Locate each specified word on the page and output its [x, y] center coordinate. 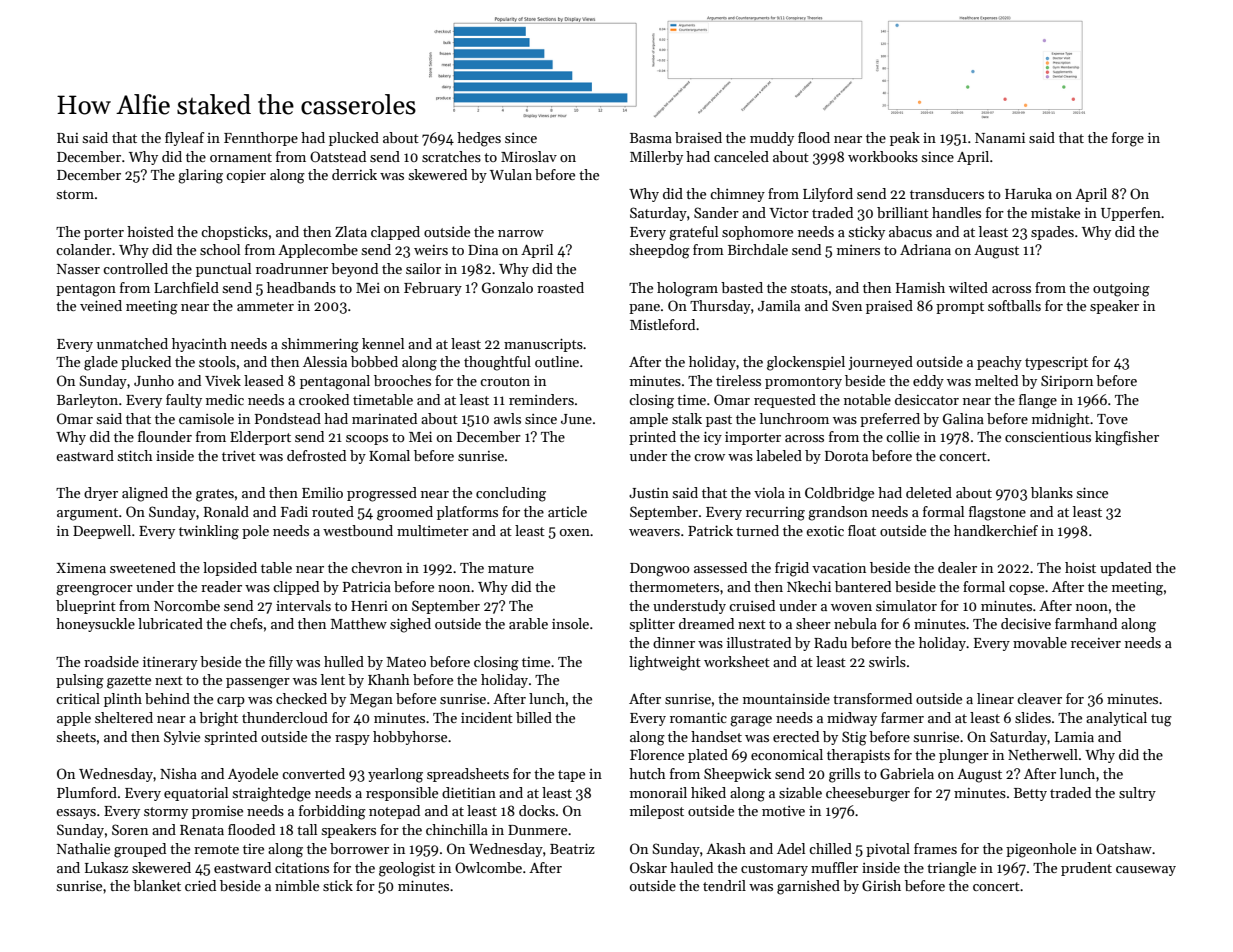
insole [570, 623]
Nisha [178, 773]
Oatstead [338, 156]
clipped [296, 588]
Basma [651, 138]
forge [1128, 139]
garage [751, 721]
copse [1026, 590]
